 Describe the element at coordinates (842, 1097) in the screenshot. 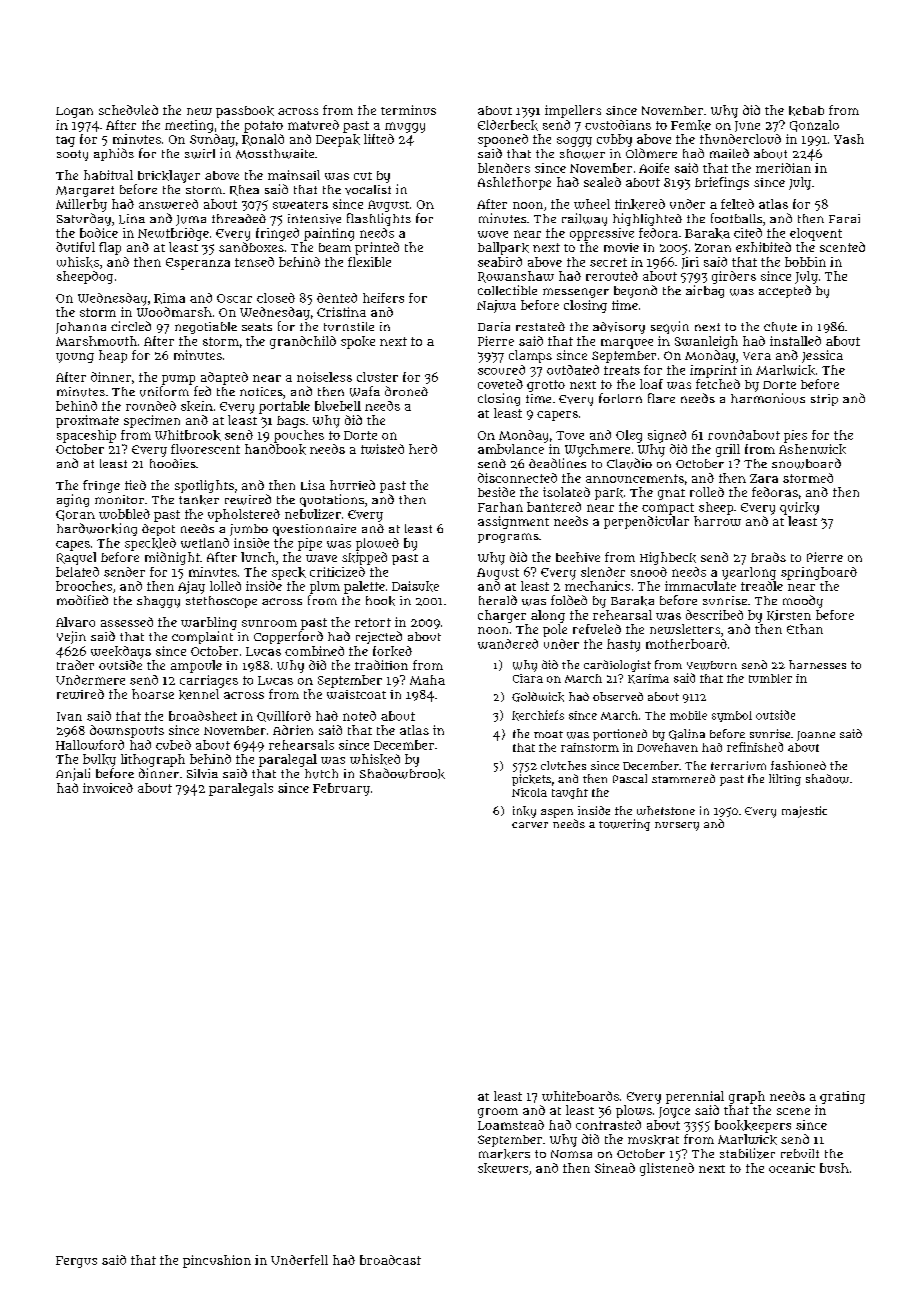

I see `grating` at that location.
